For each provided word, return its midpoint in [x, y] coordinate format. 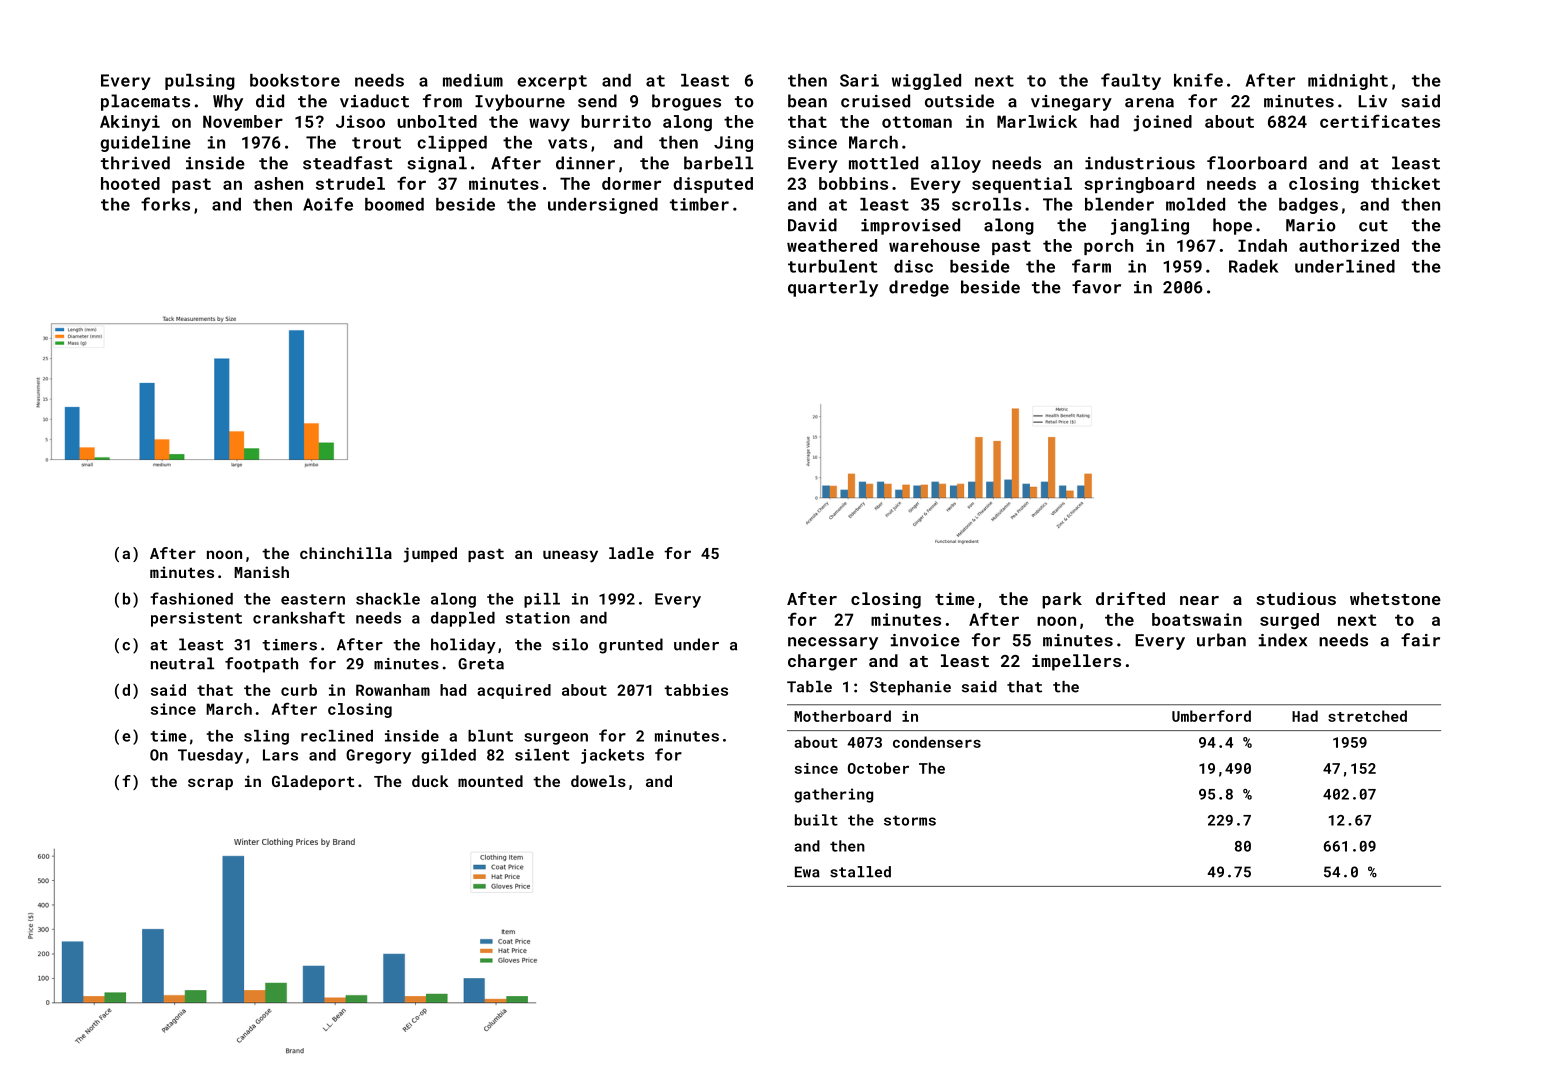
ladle [631, 553]
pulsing [200, 82]
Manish [261, 572]
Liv [1372, 101]
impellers [1076, 662]
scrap [210, 784]
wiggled [926, 82]
